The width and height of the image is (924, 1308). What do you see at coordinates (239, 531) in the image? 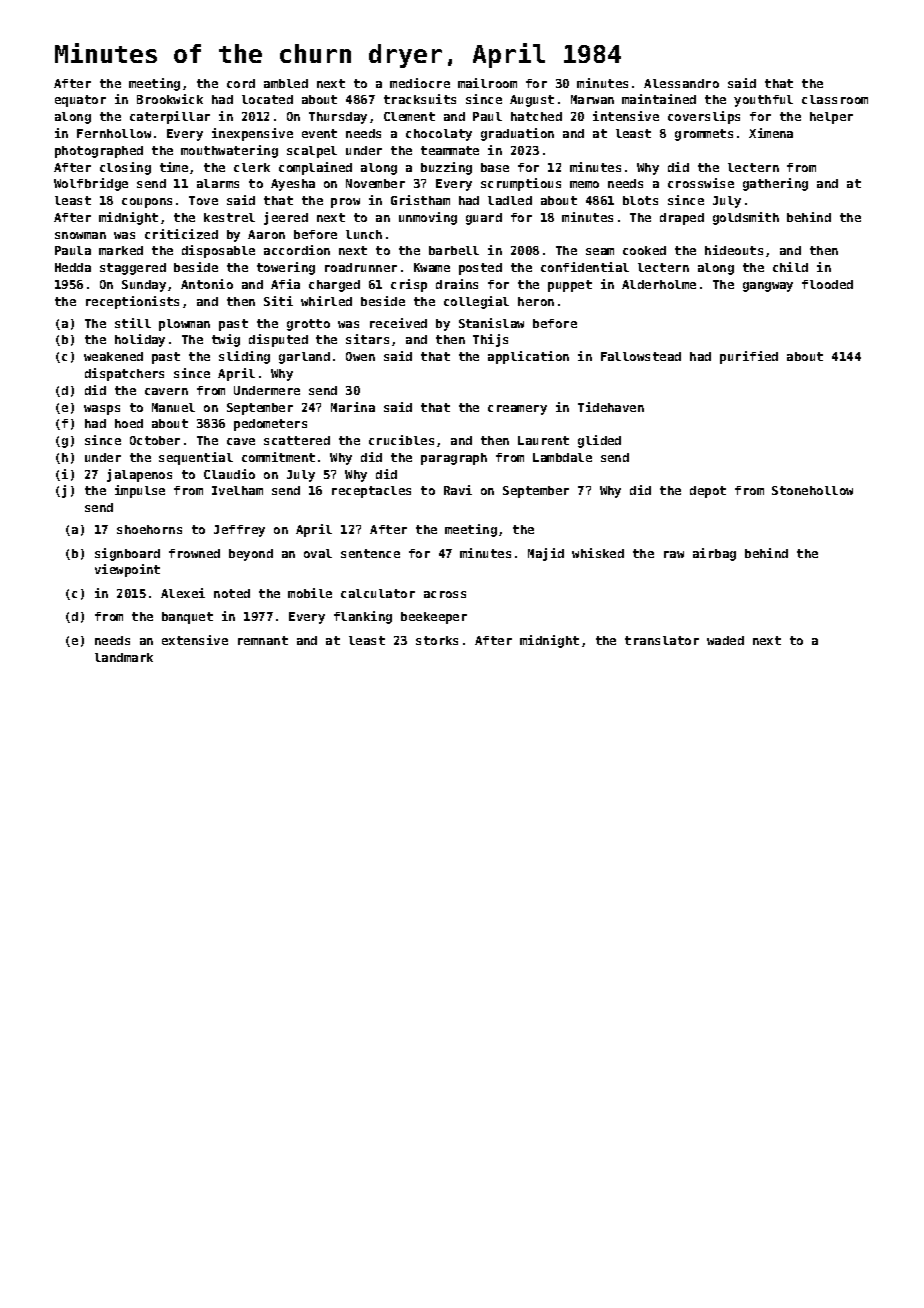
I see `Jeffrey` at bounding box center [239, 531].
